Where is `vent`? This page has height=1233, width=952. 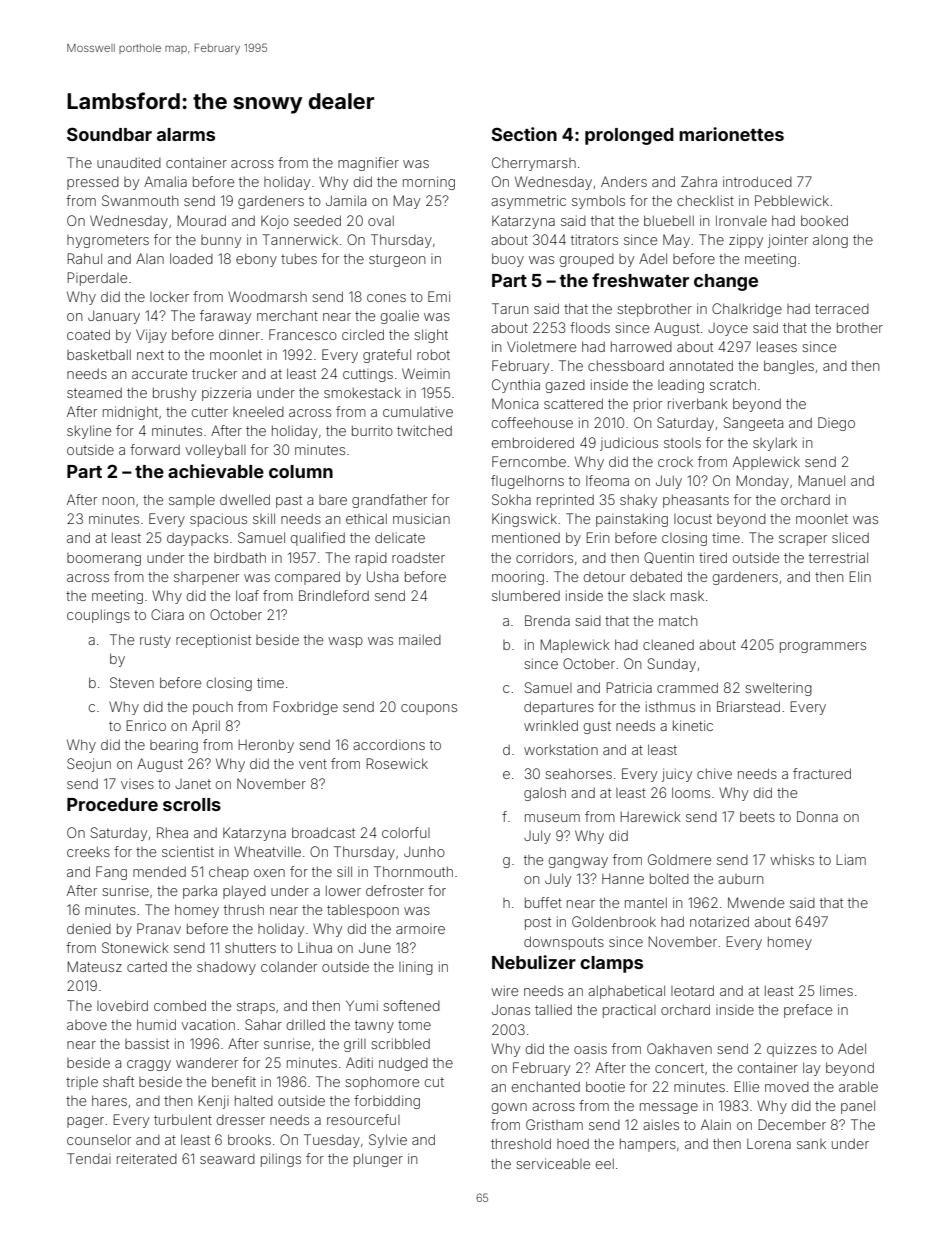
vent is located at coordinates (313, 764).
